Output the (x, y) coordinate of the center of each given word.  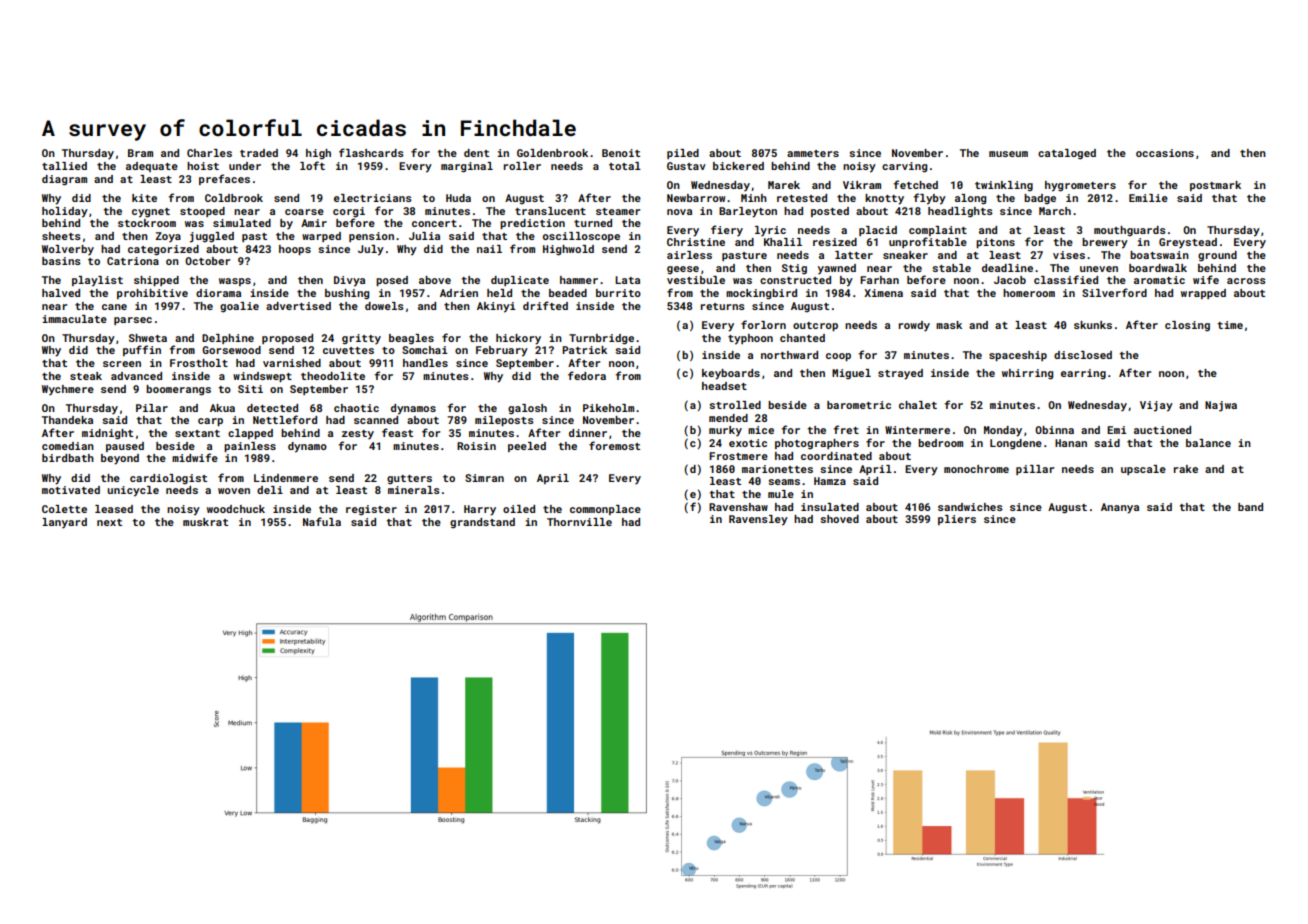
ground (1217, 256)
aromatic (1159, 280)
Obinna (1054, 430)
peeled (527, 447)
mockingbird (761, 294)
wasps (235, 282)
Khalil (783, 242)
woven (234, 491)
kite (144, 198)
